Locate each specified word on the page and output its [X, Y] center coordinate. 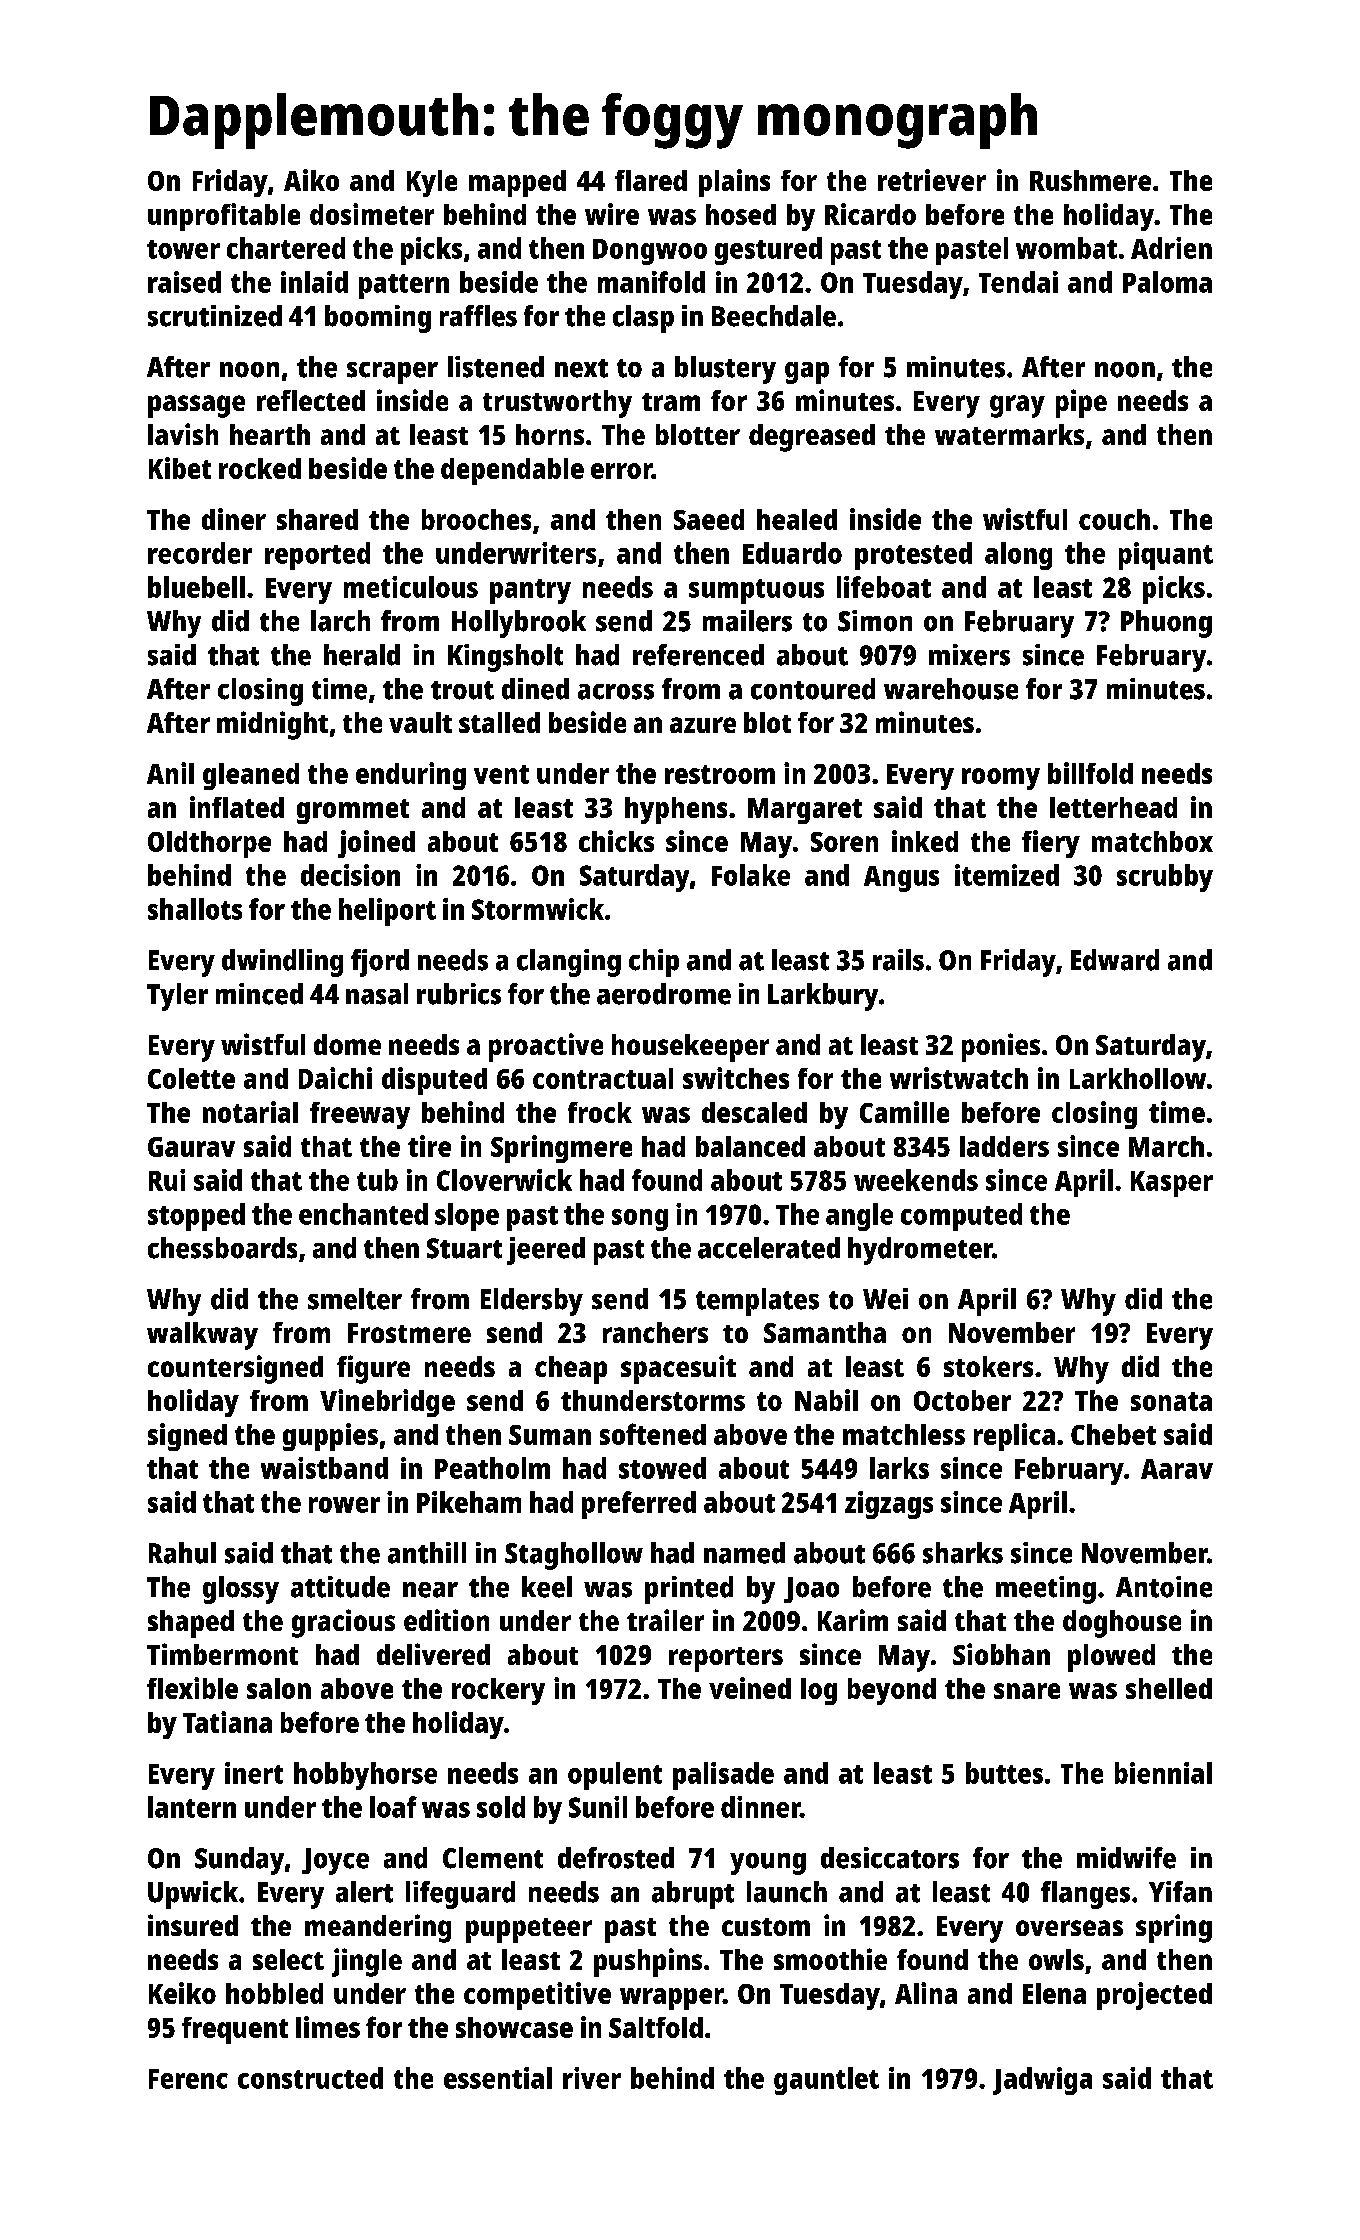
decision [350, 875]
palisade [723, 1776]
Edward [1115, 960]
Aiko [311, 180]
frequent [235, 2030]
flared [651, 180]
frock [600, 1112]
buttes [1004, 1773]
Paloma [1167, 282]
